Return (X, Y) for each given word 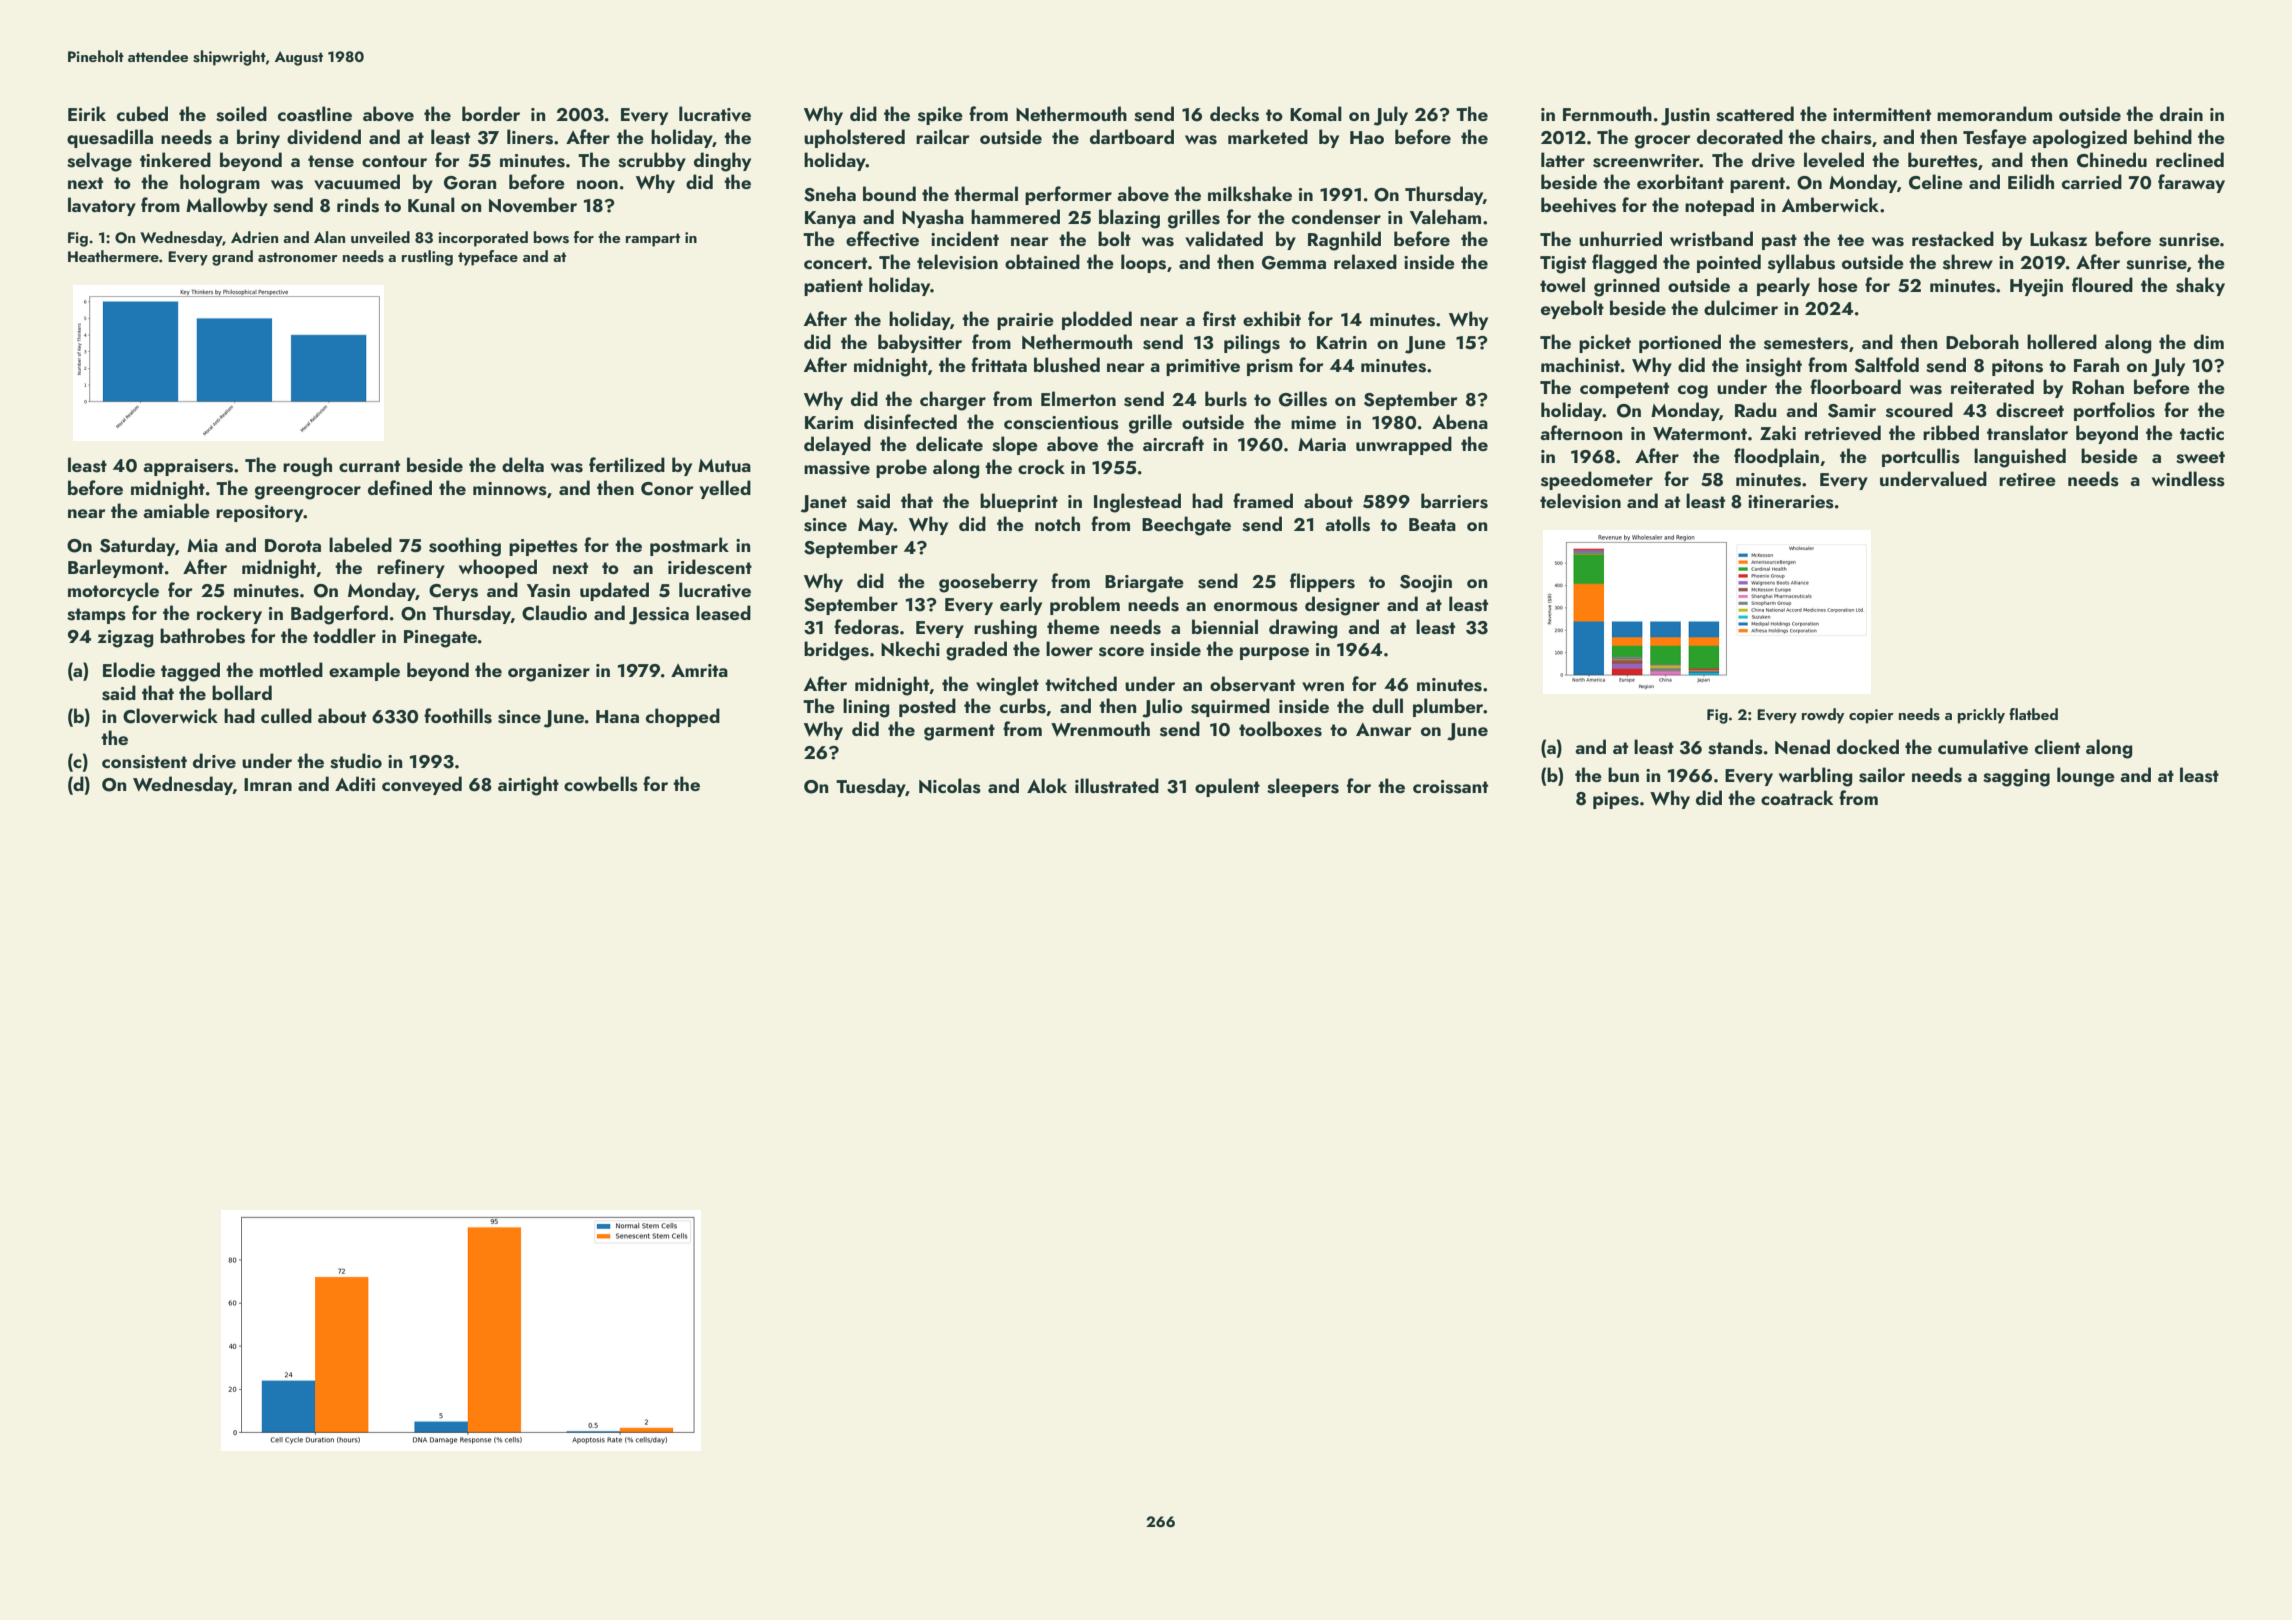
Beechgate (1186, 526)
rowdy (1823, 716)
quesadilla (110, 138)
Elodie (129, 669)
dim (2209, 341)
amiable (176, 510)
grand (232, 258)
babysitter (920, 343)
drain (2181, 113)
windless (2188, 479)
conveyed (422, 785)
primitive (1203, 367)
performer (1068, 195)
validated (1224, 239)
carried (2092, 181)
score (1121, 652)
